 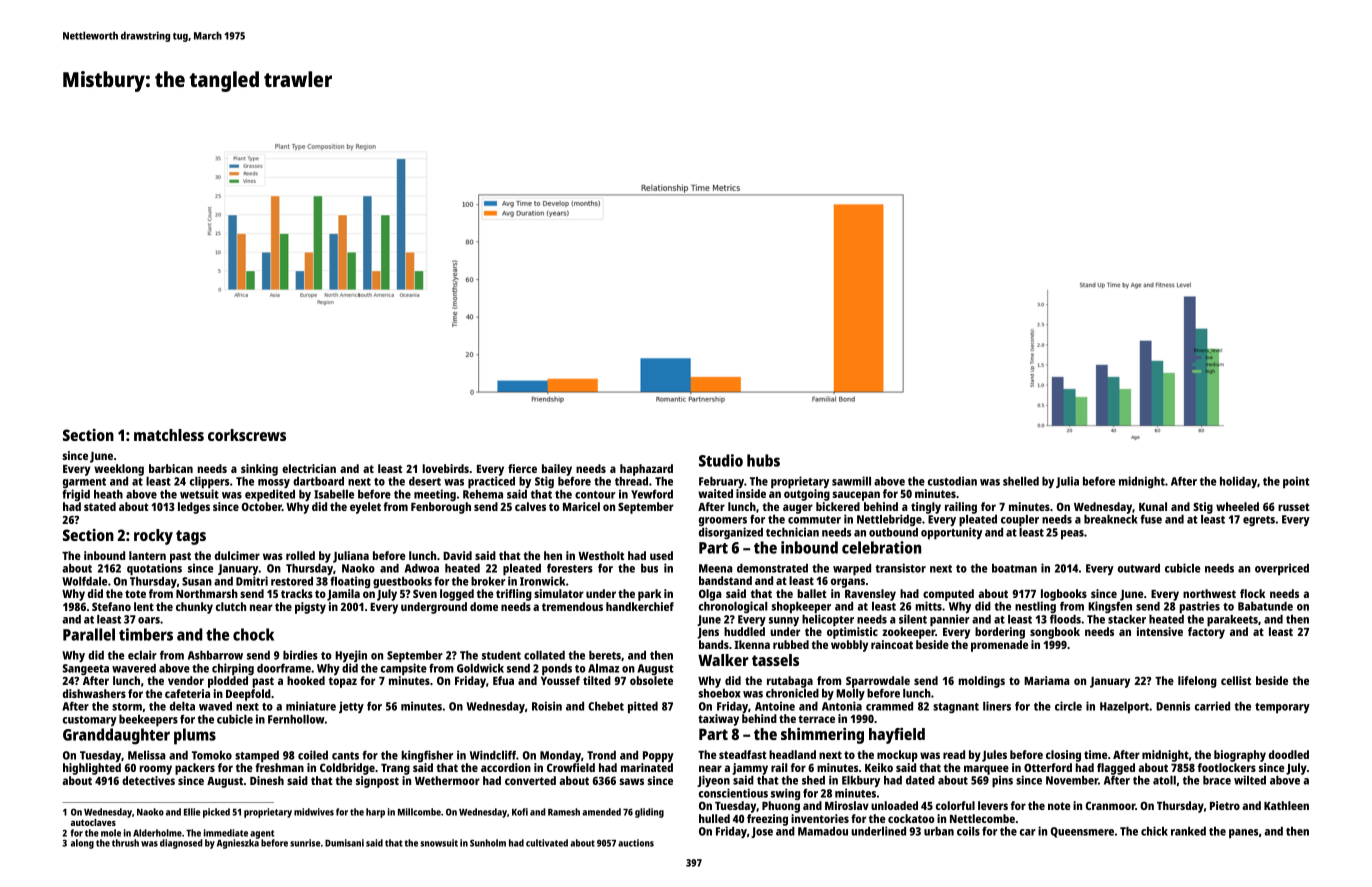 I want to click on hubs, so click(x=763, y=460).
